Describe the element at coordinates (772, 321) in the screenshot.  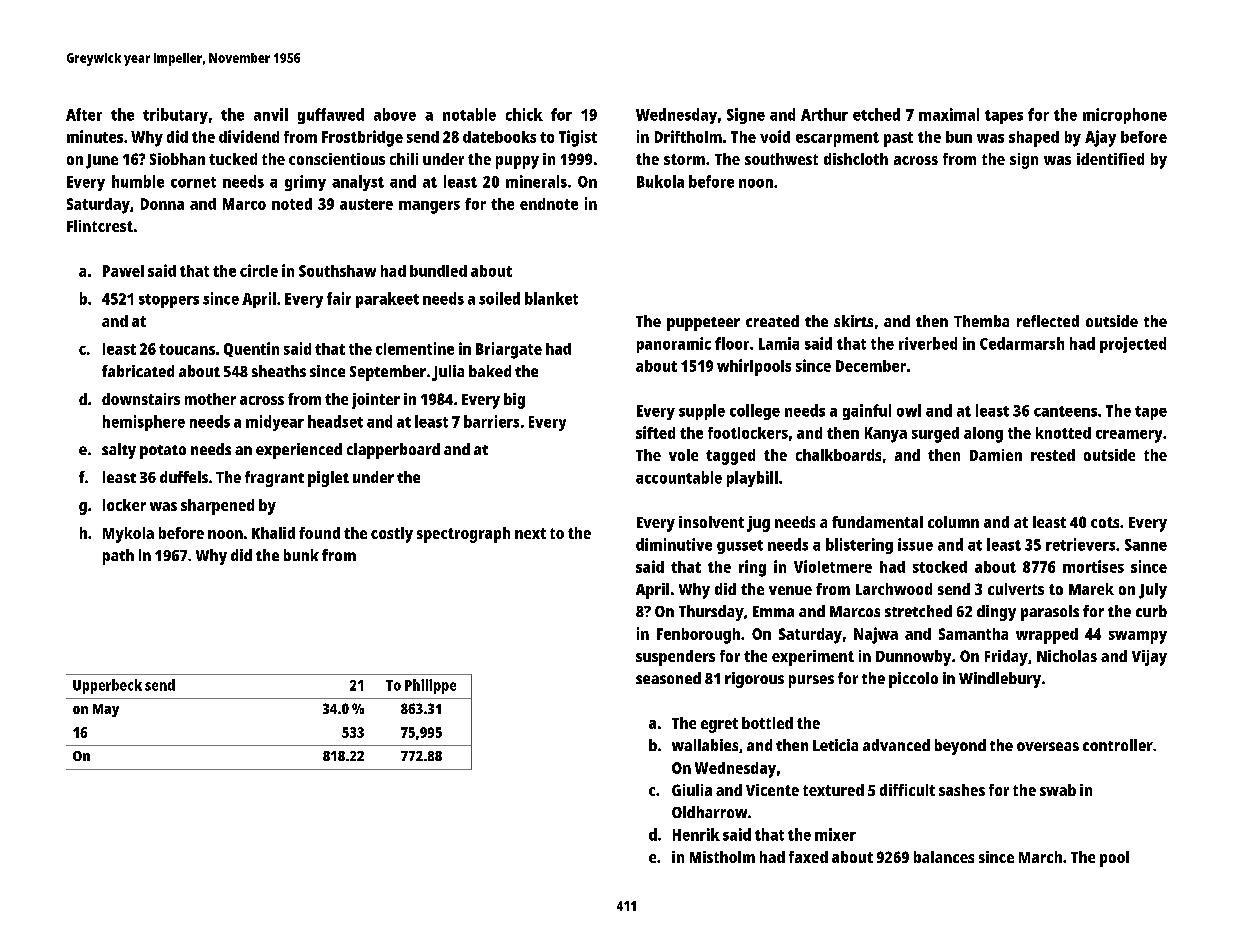
I see `created` at that location.
